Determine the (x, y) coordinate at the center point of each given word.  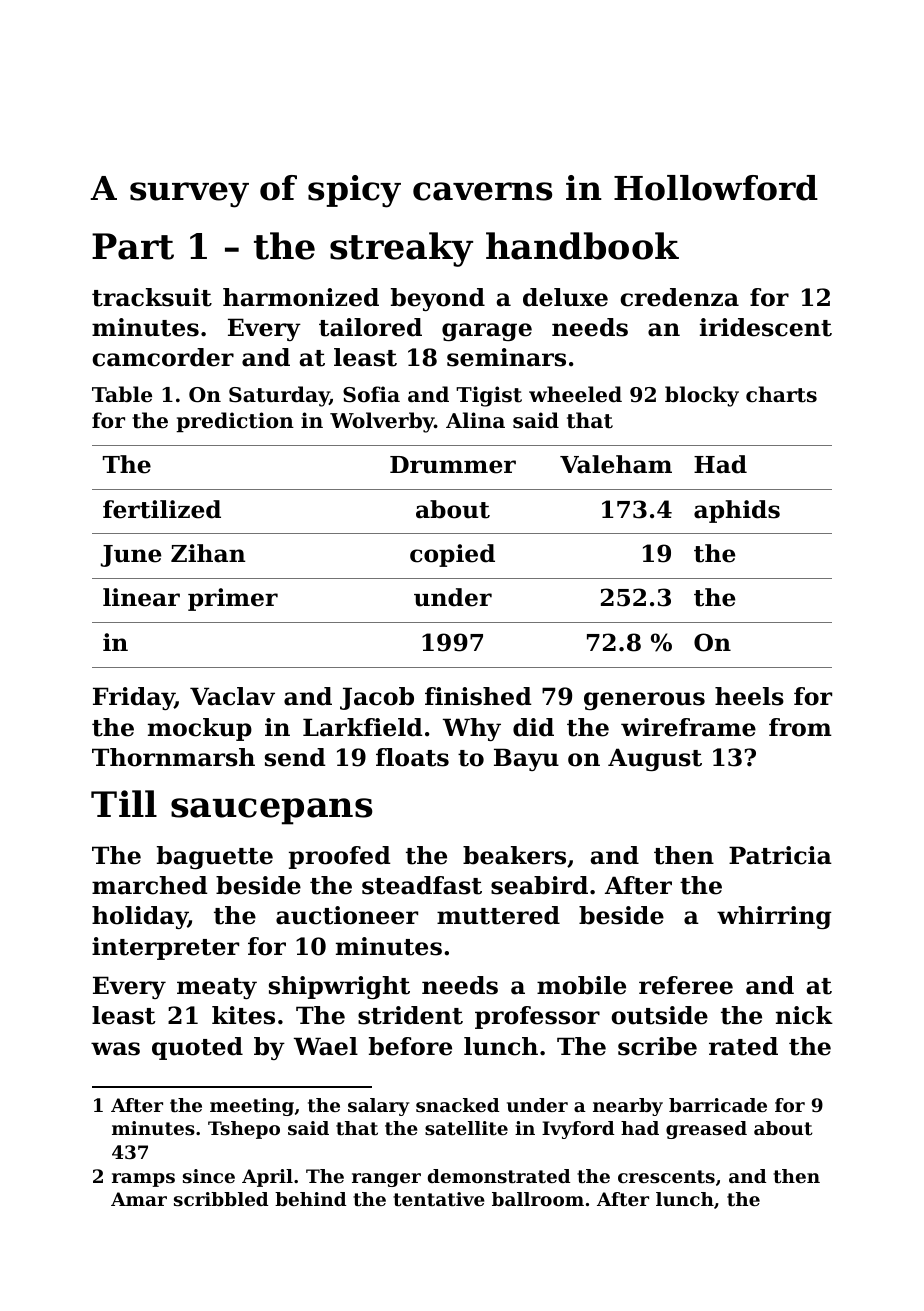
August (655, 759)
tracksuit (152, 297)
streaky (401, 249)
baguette (215, 857)
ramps (143, 1180)
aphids (737, 511)
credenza (679, 297)
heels (749, 696)
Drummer (453, 465)
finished (478, 696)
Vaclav (232, 696)
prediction (235, 422)
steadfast (422, 885)
